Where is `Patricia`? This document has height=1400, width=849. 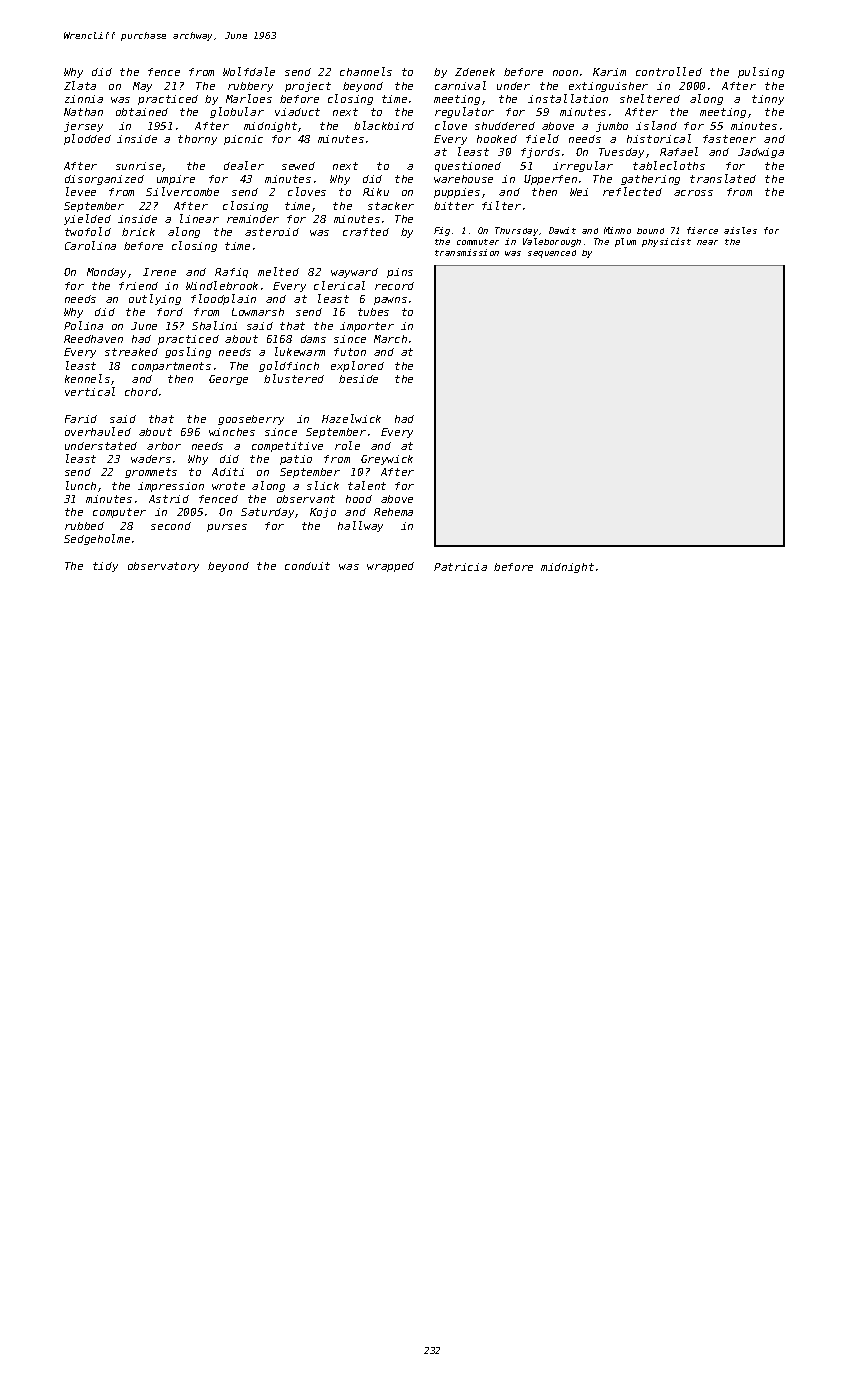
Patricia is located at coordinates (460, 567).
